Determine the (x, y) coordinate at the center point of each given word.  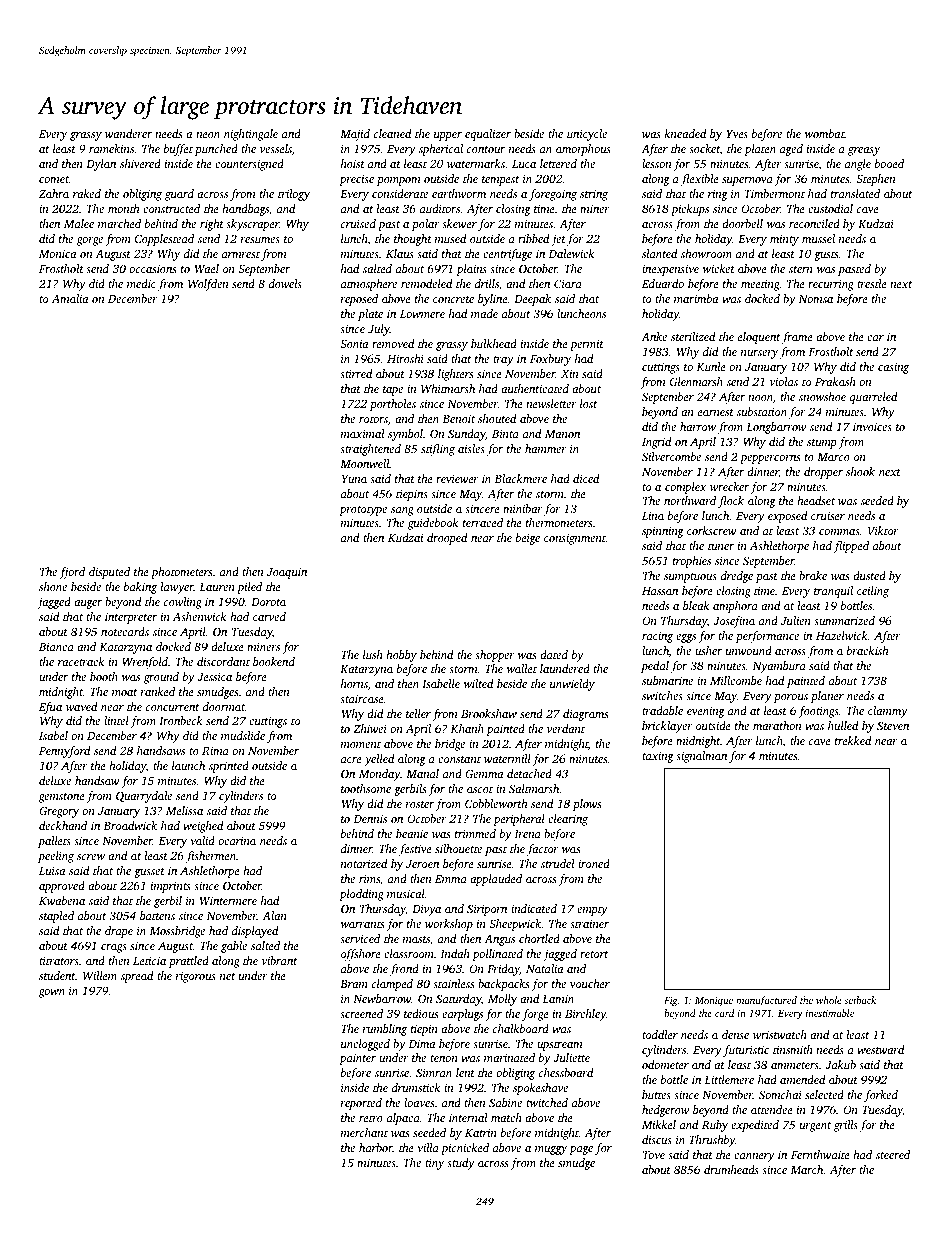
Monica (57, 254)
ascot (480, 789)
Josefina (734, 622)
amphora (735, 607)
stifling (438, 450)
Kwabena (62, 900)
